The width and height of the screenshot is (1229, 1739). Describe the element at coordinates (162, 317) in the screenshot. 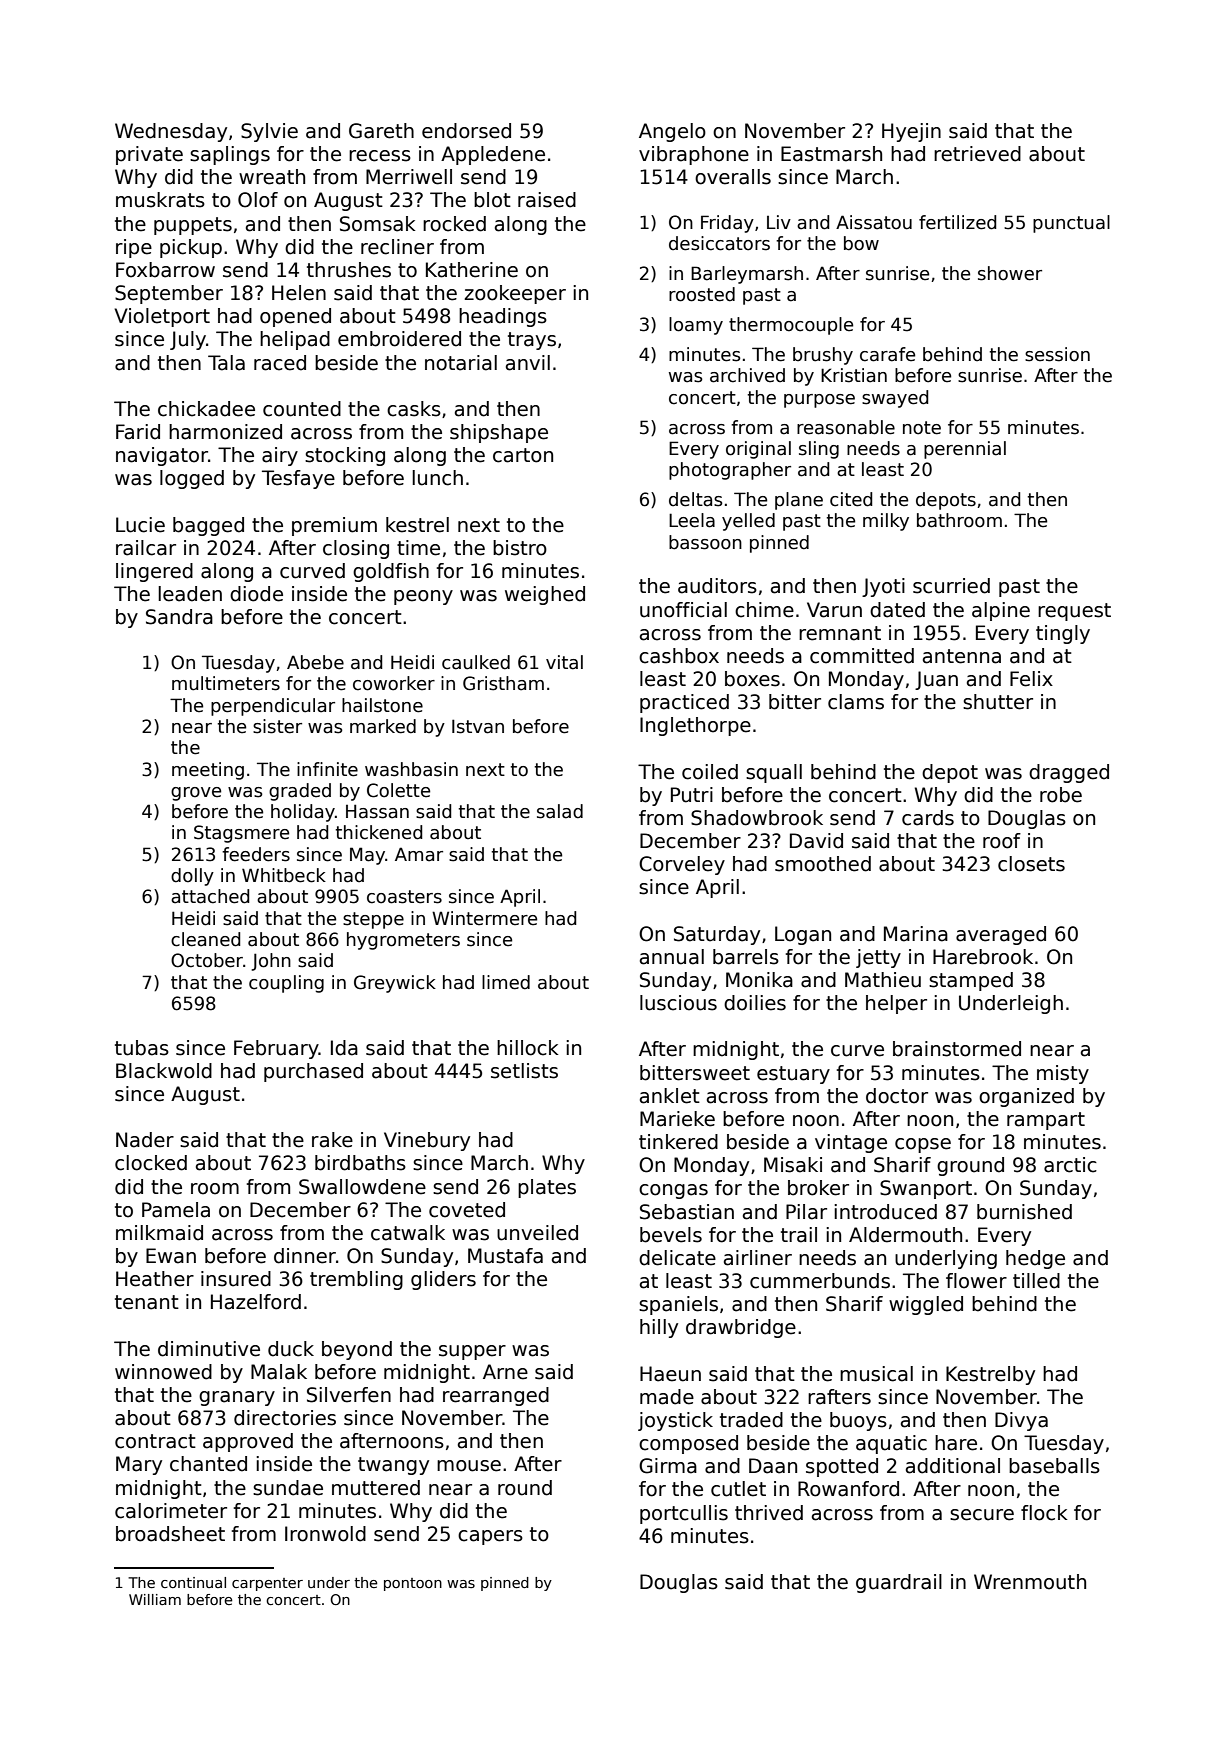

I see `Violetport` at that location.
